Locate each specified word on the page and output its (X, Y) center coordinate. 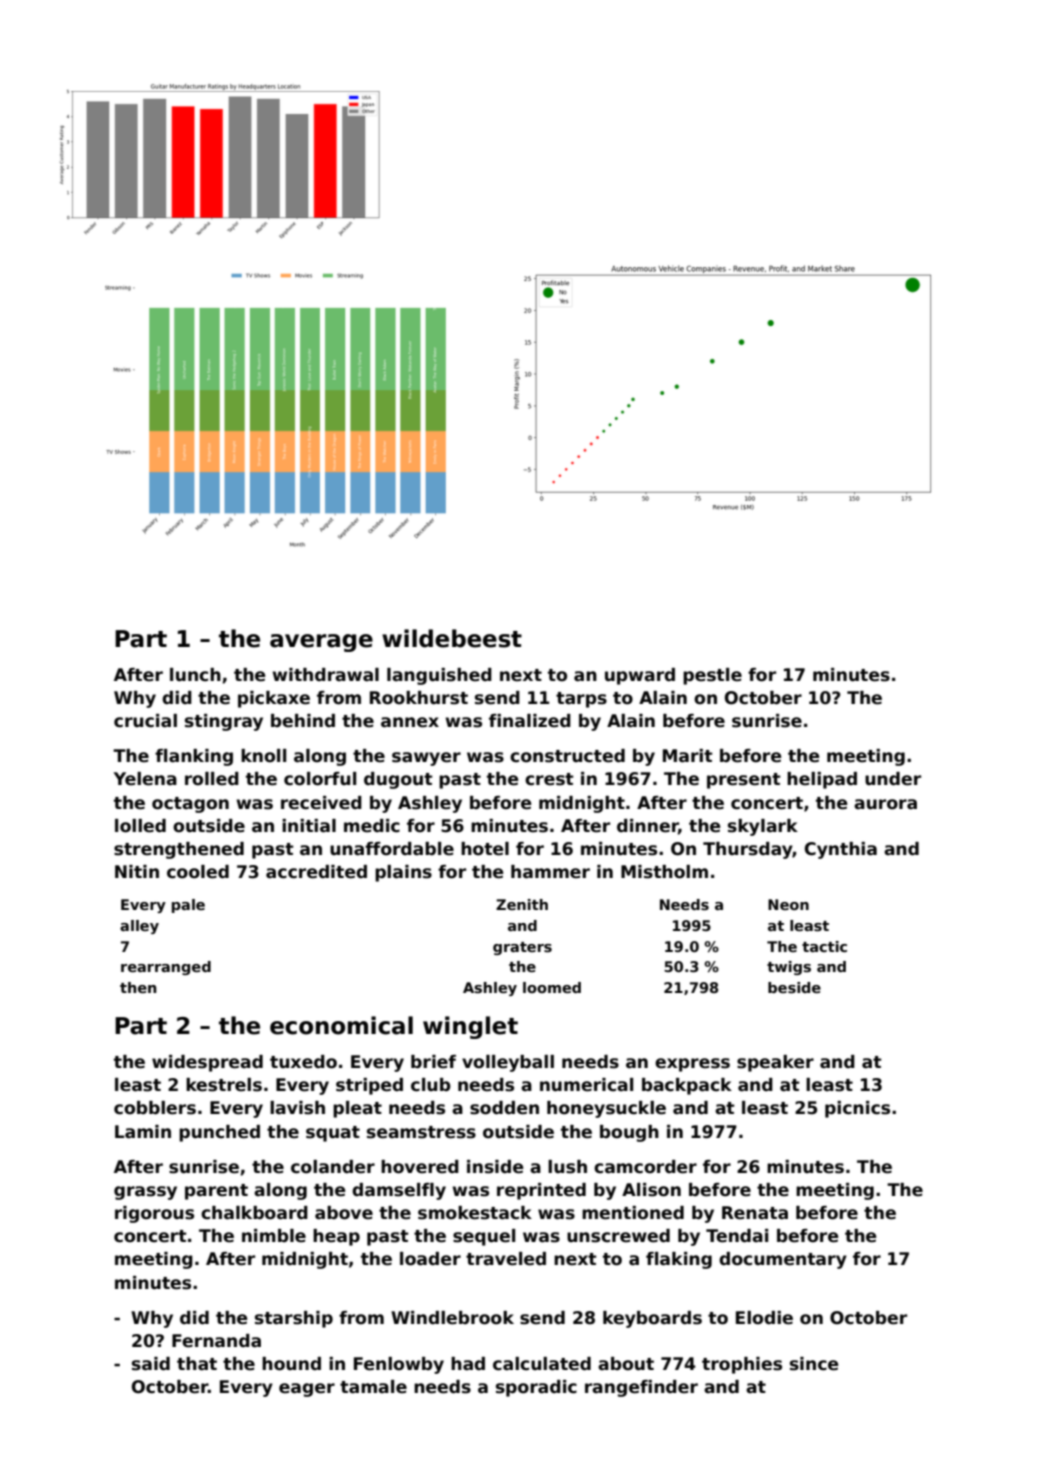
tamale (373, 1387)
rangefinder (641, 1388)
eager (307, 1390)
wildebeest (452, 638)
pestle (712, 676)
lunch (195, 675)
